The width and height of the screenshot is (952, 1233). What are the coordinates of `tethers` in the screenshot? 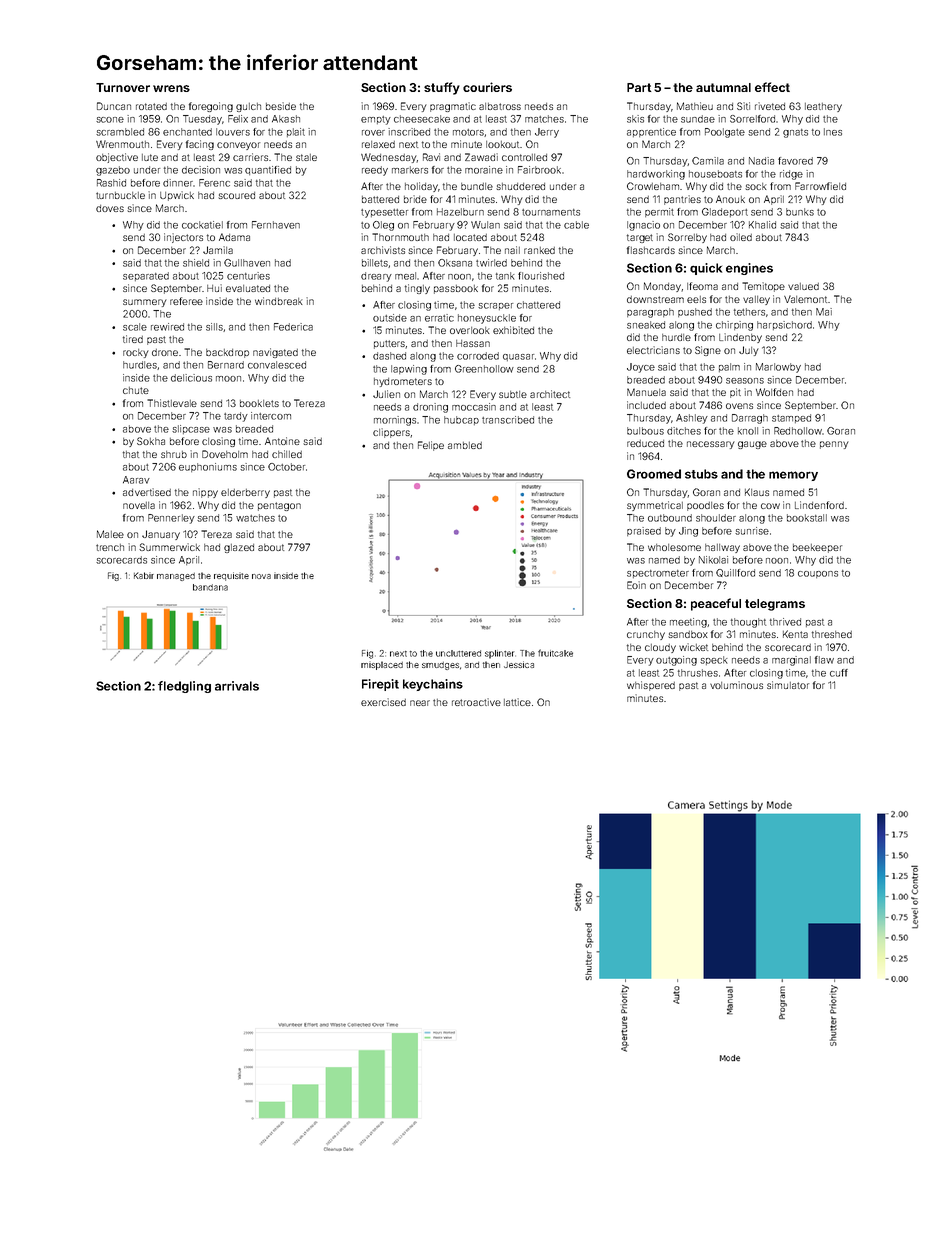 It's located at (749, 312).
